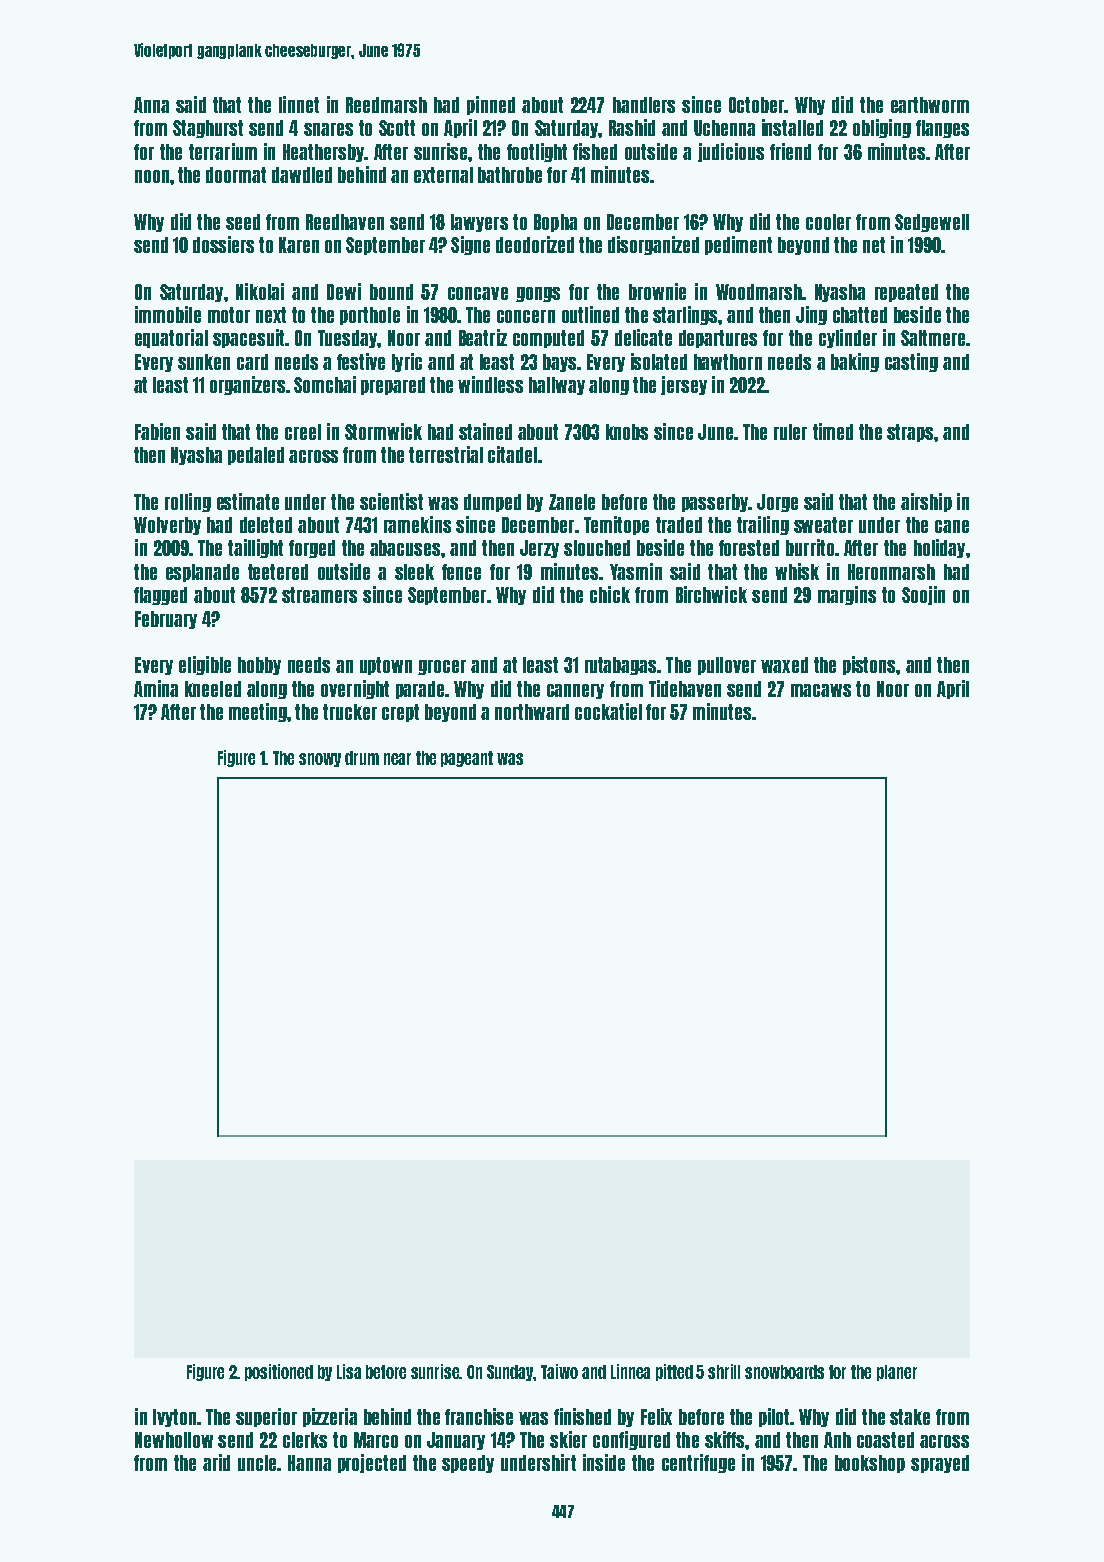  Describe the element at coordinates (479, 223) in the screenshot. I see `lawyers` at that location.
